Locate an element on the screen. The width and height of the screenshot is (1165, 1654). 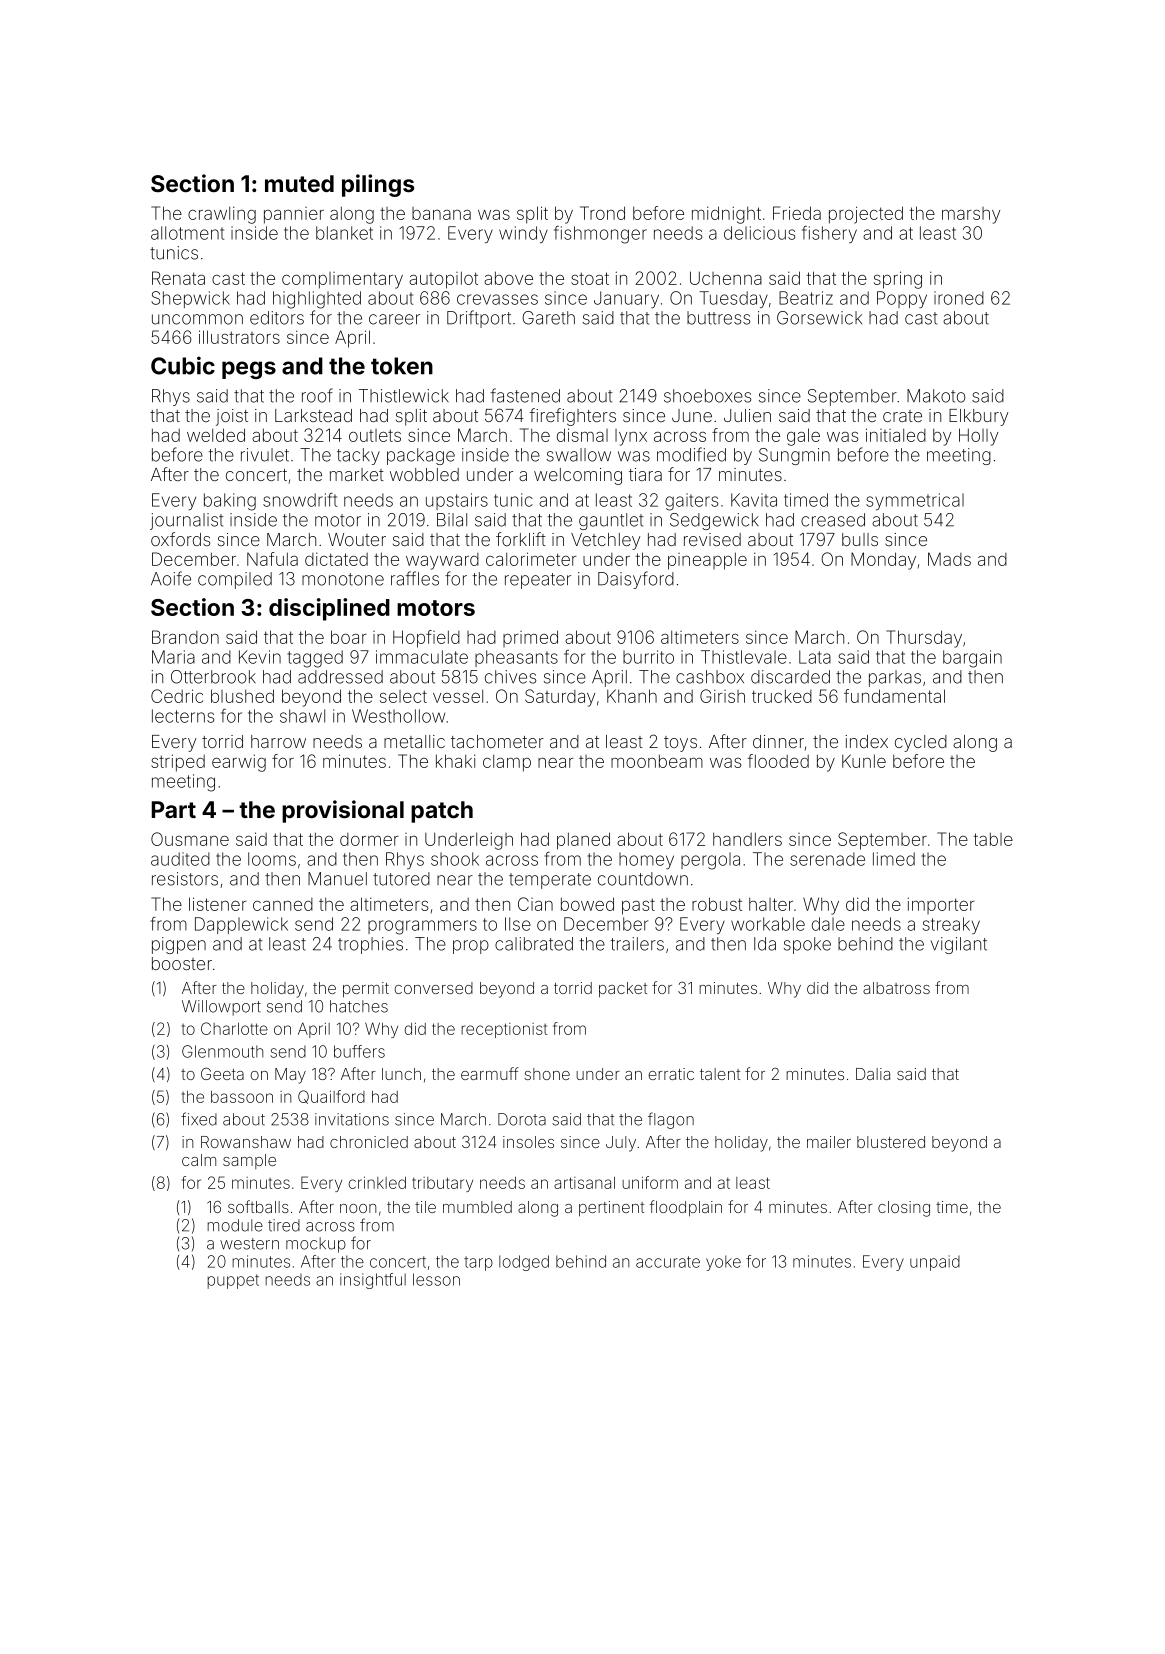
projected is located at coordinates (866, 215).
